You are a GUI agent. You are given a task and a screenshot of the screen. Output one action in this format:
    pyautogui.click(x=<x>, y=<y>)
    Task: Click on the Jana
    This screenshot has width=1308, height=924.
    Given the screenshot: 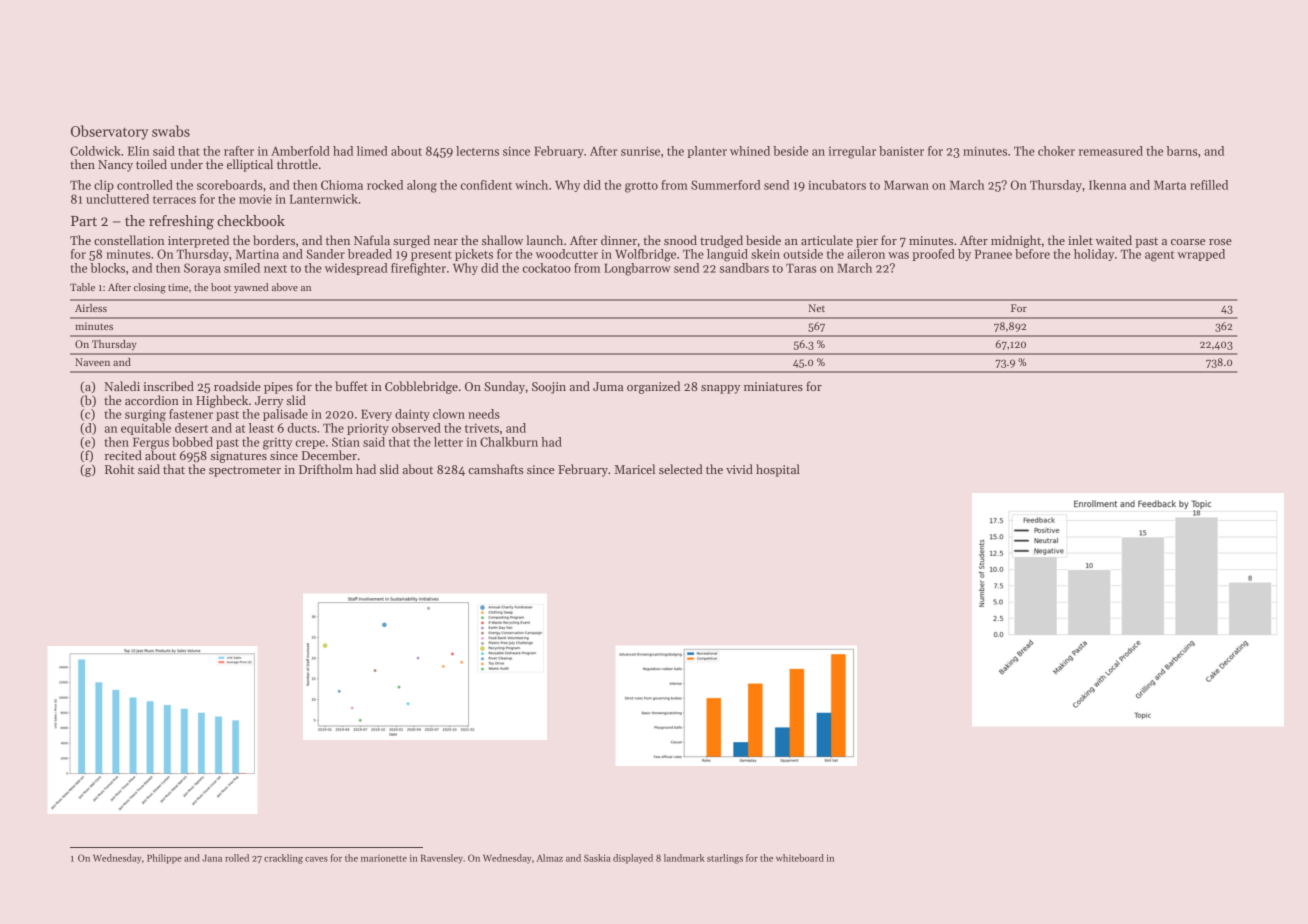 What is the action you would take?
    pyautogui.click(x=212, y=858)
